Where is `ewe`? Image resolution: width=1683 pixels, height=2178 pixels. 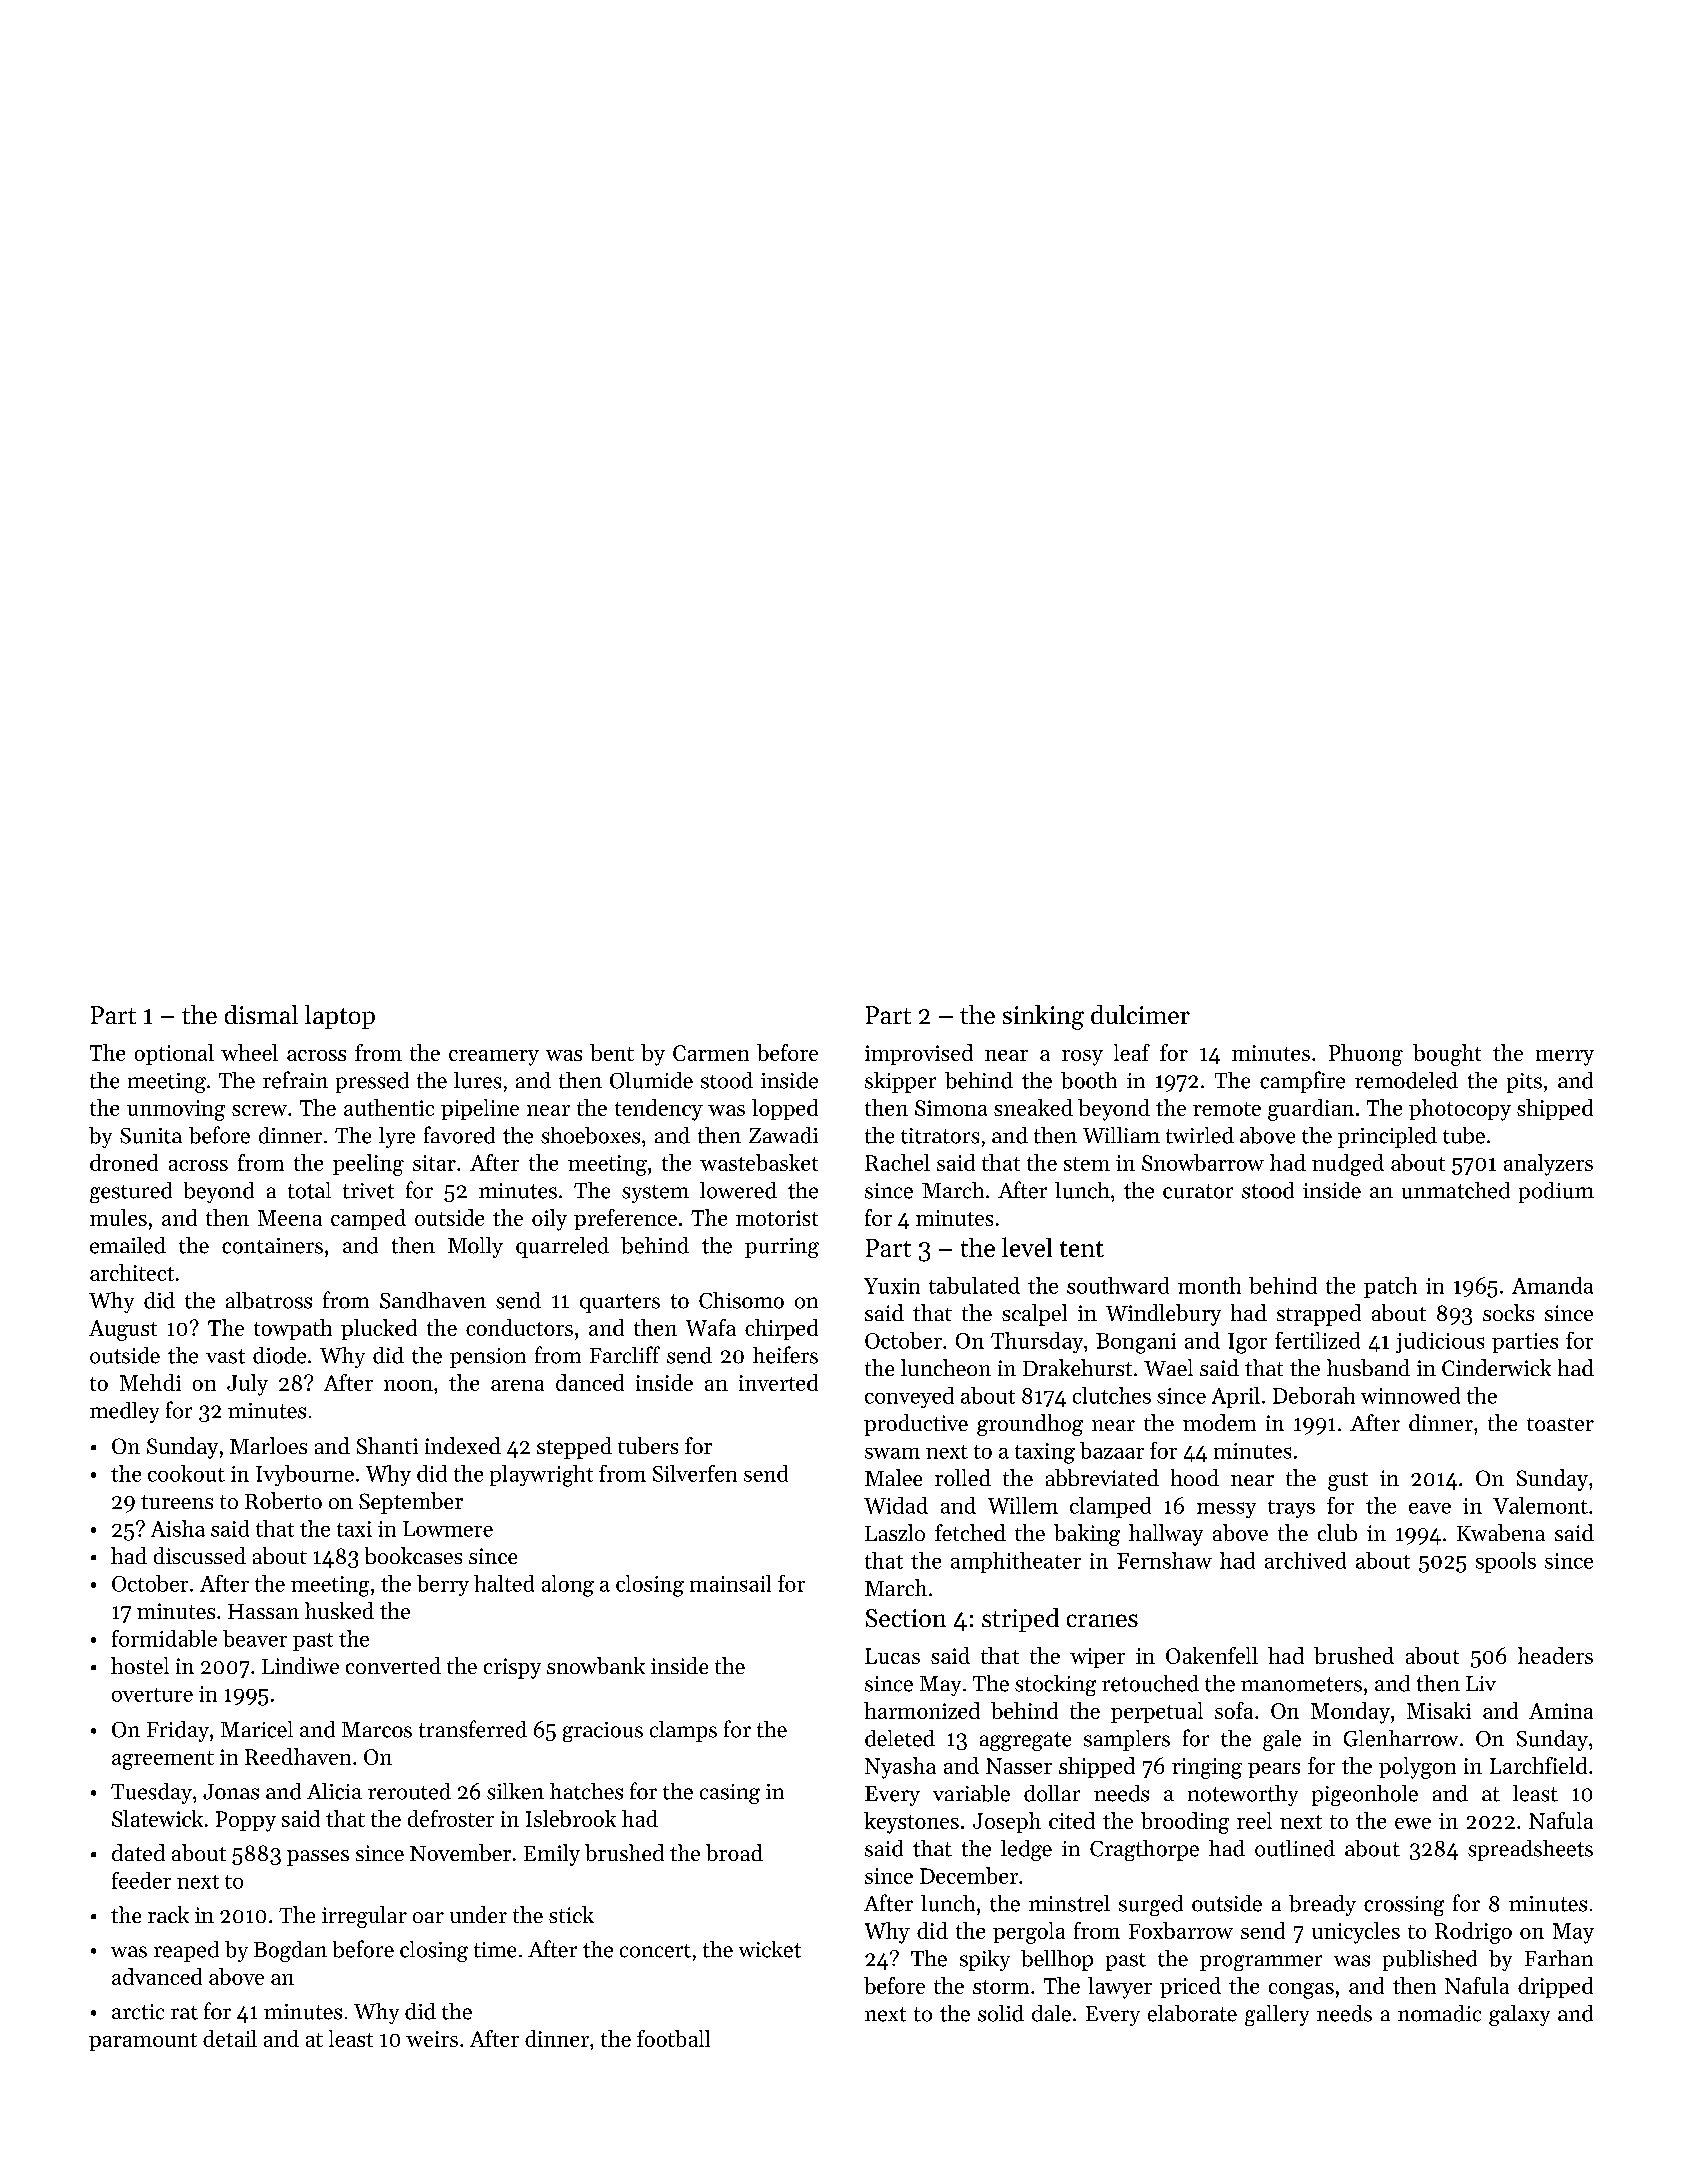 ewe is located at coordinates (1413, 1823).
